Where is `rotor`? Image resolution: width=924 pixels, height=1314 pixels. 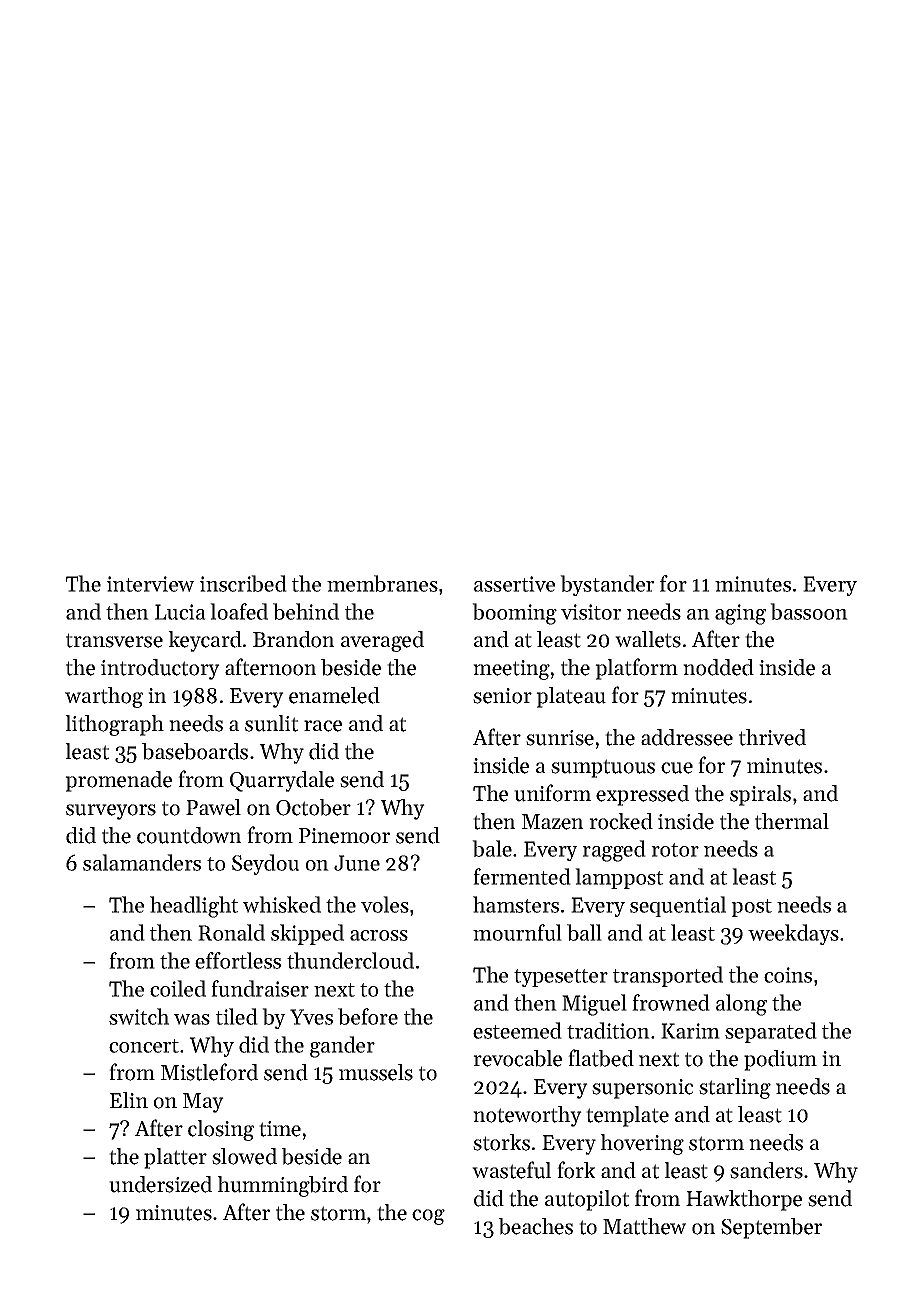
rotor is located at coordinates (675, 850).
